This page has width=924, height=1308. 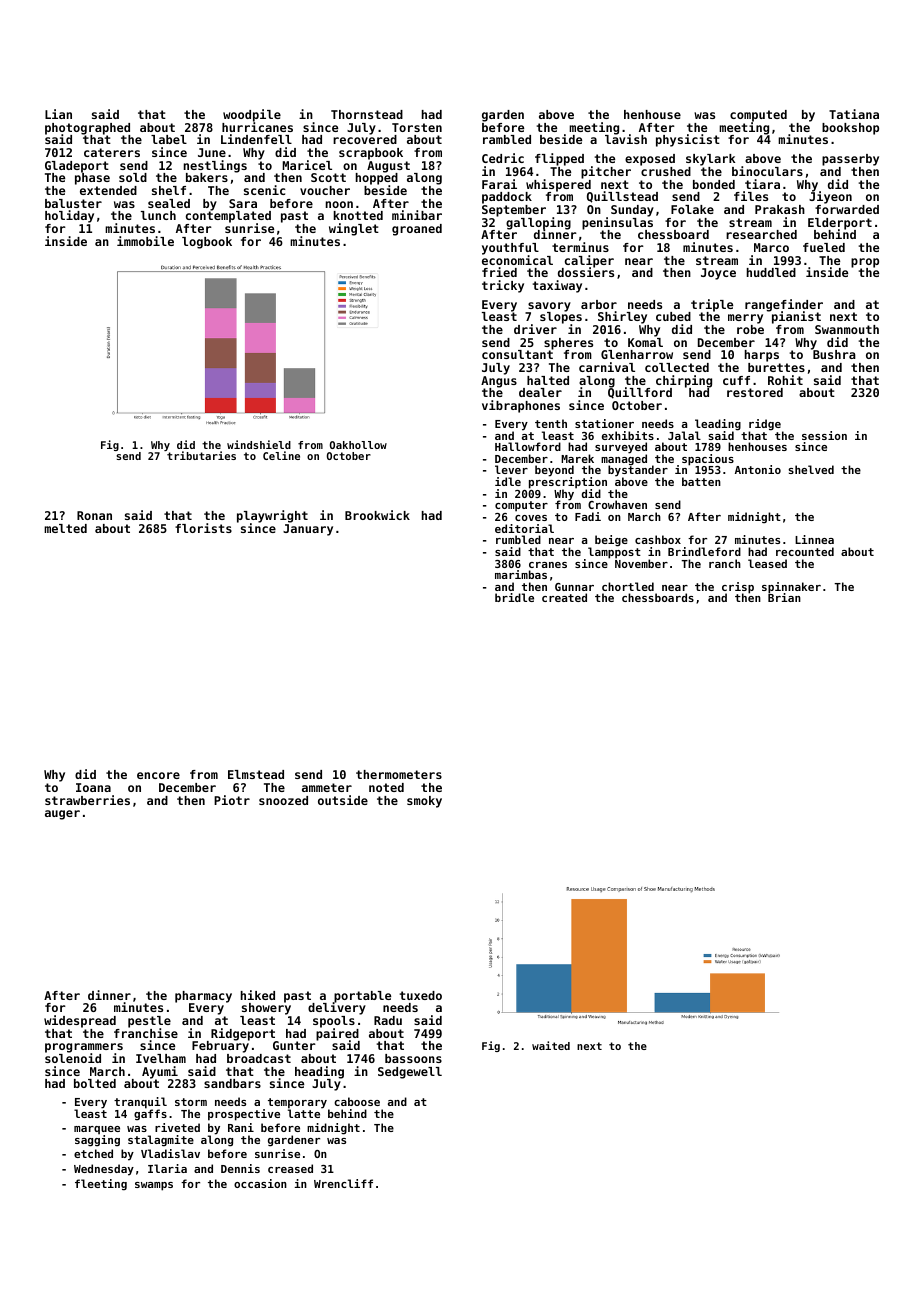 I want to click on thermometers, so click(x=399, y=774).
